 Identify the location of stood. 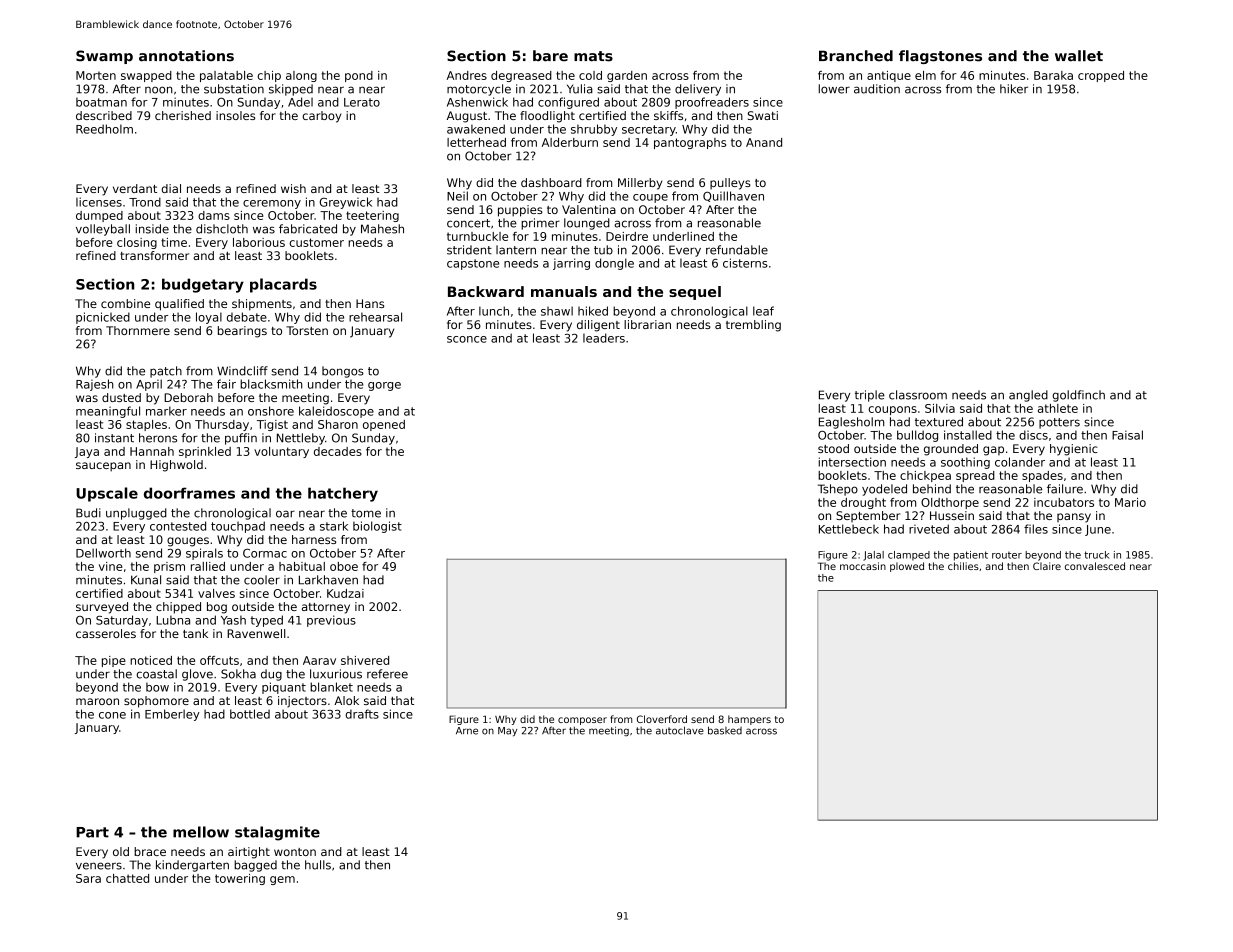
(833, 448).
